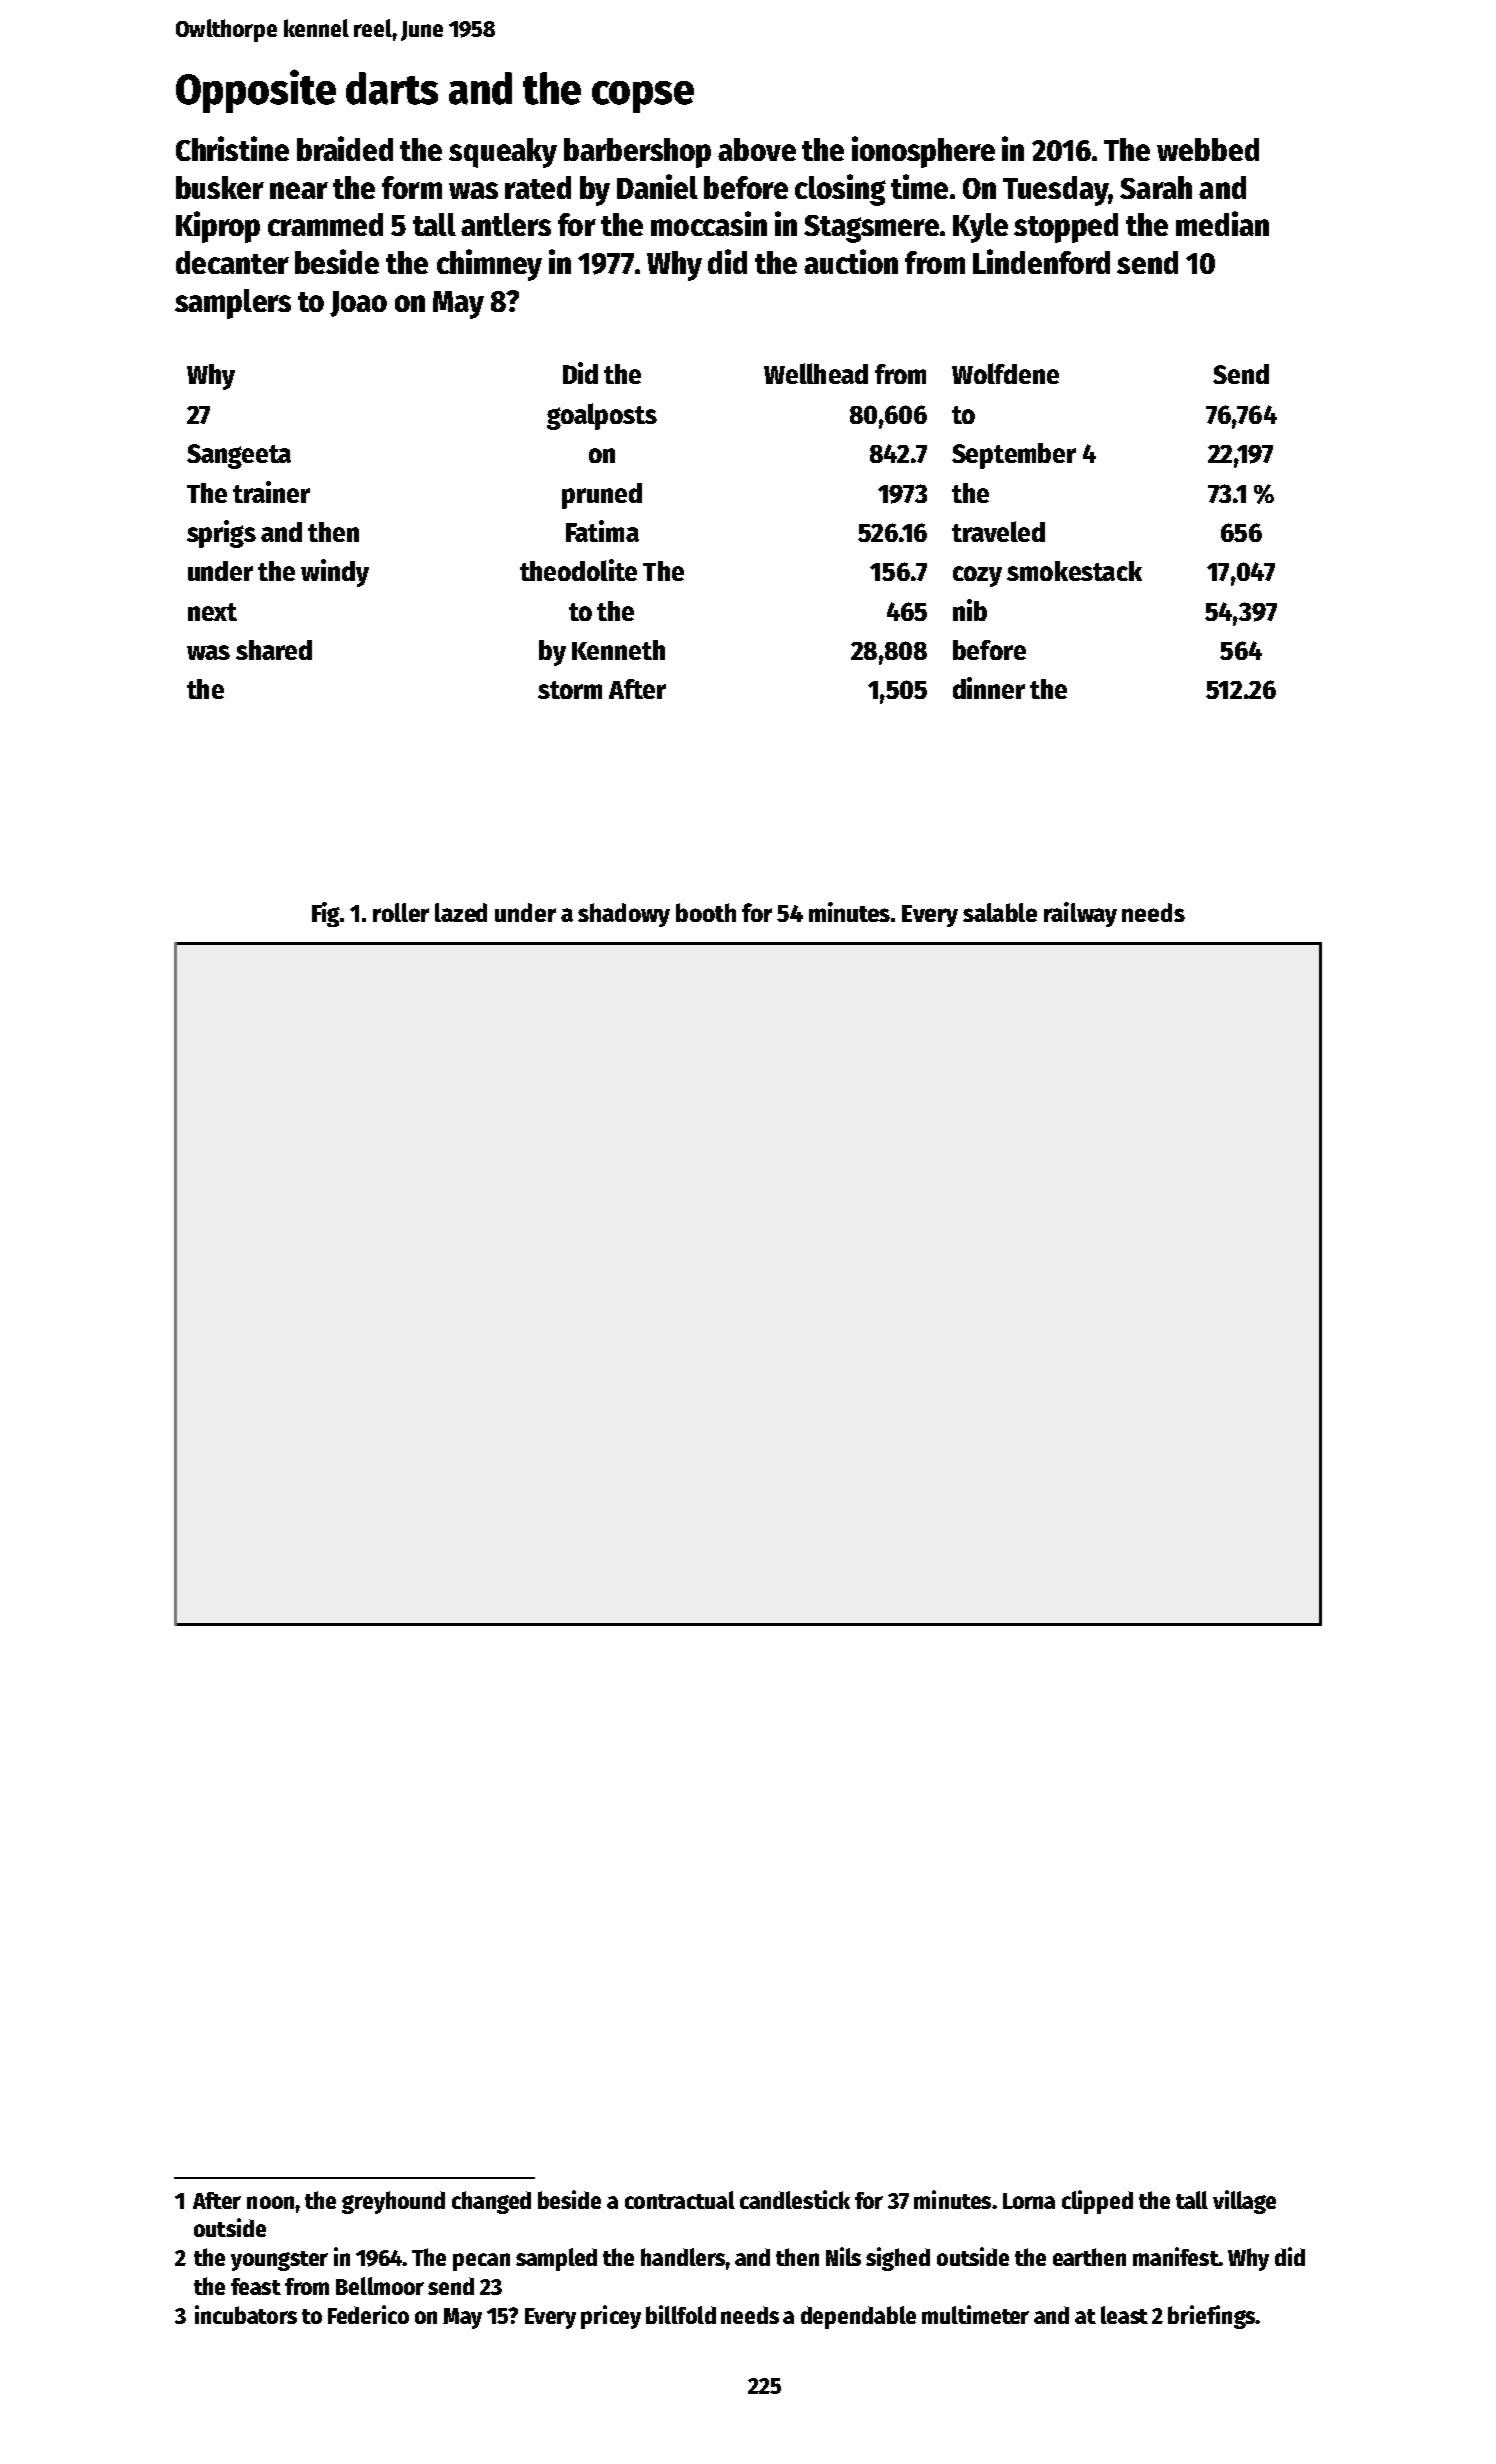  What do you see at coordinates (709, 223) in the image?
I see `moccasin` at bounding box center [709, 223].
